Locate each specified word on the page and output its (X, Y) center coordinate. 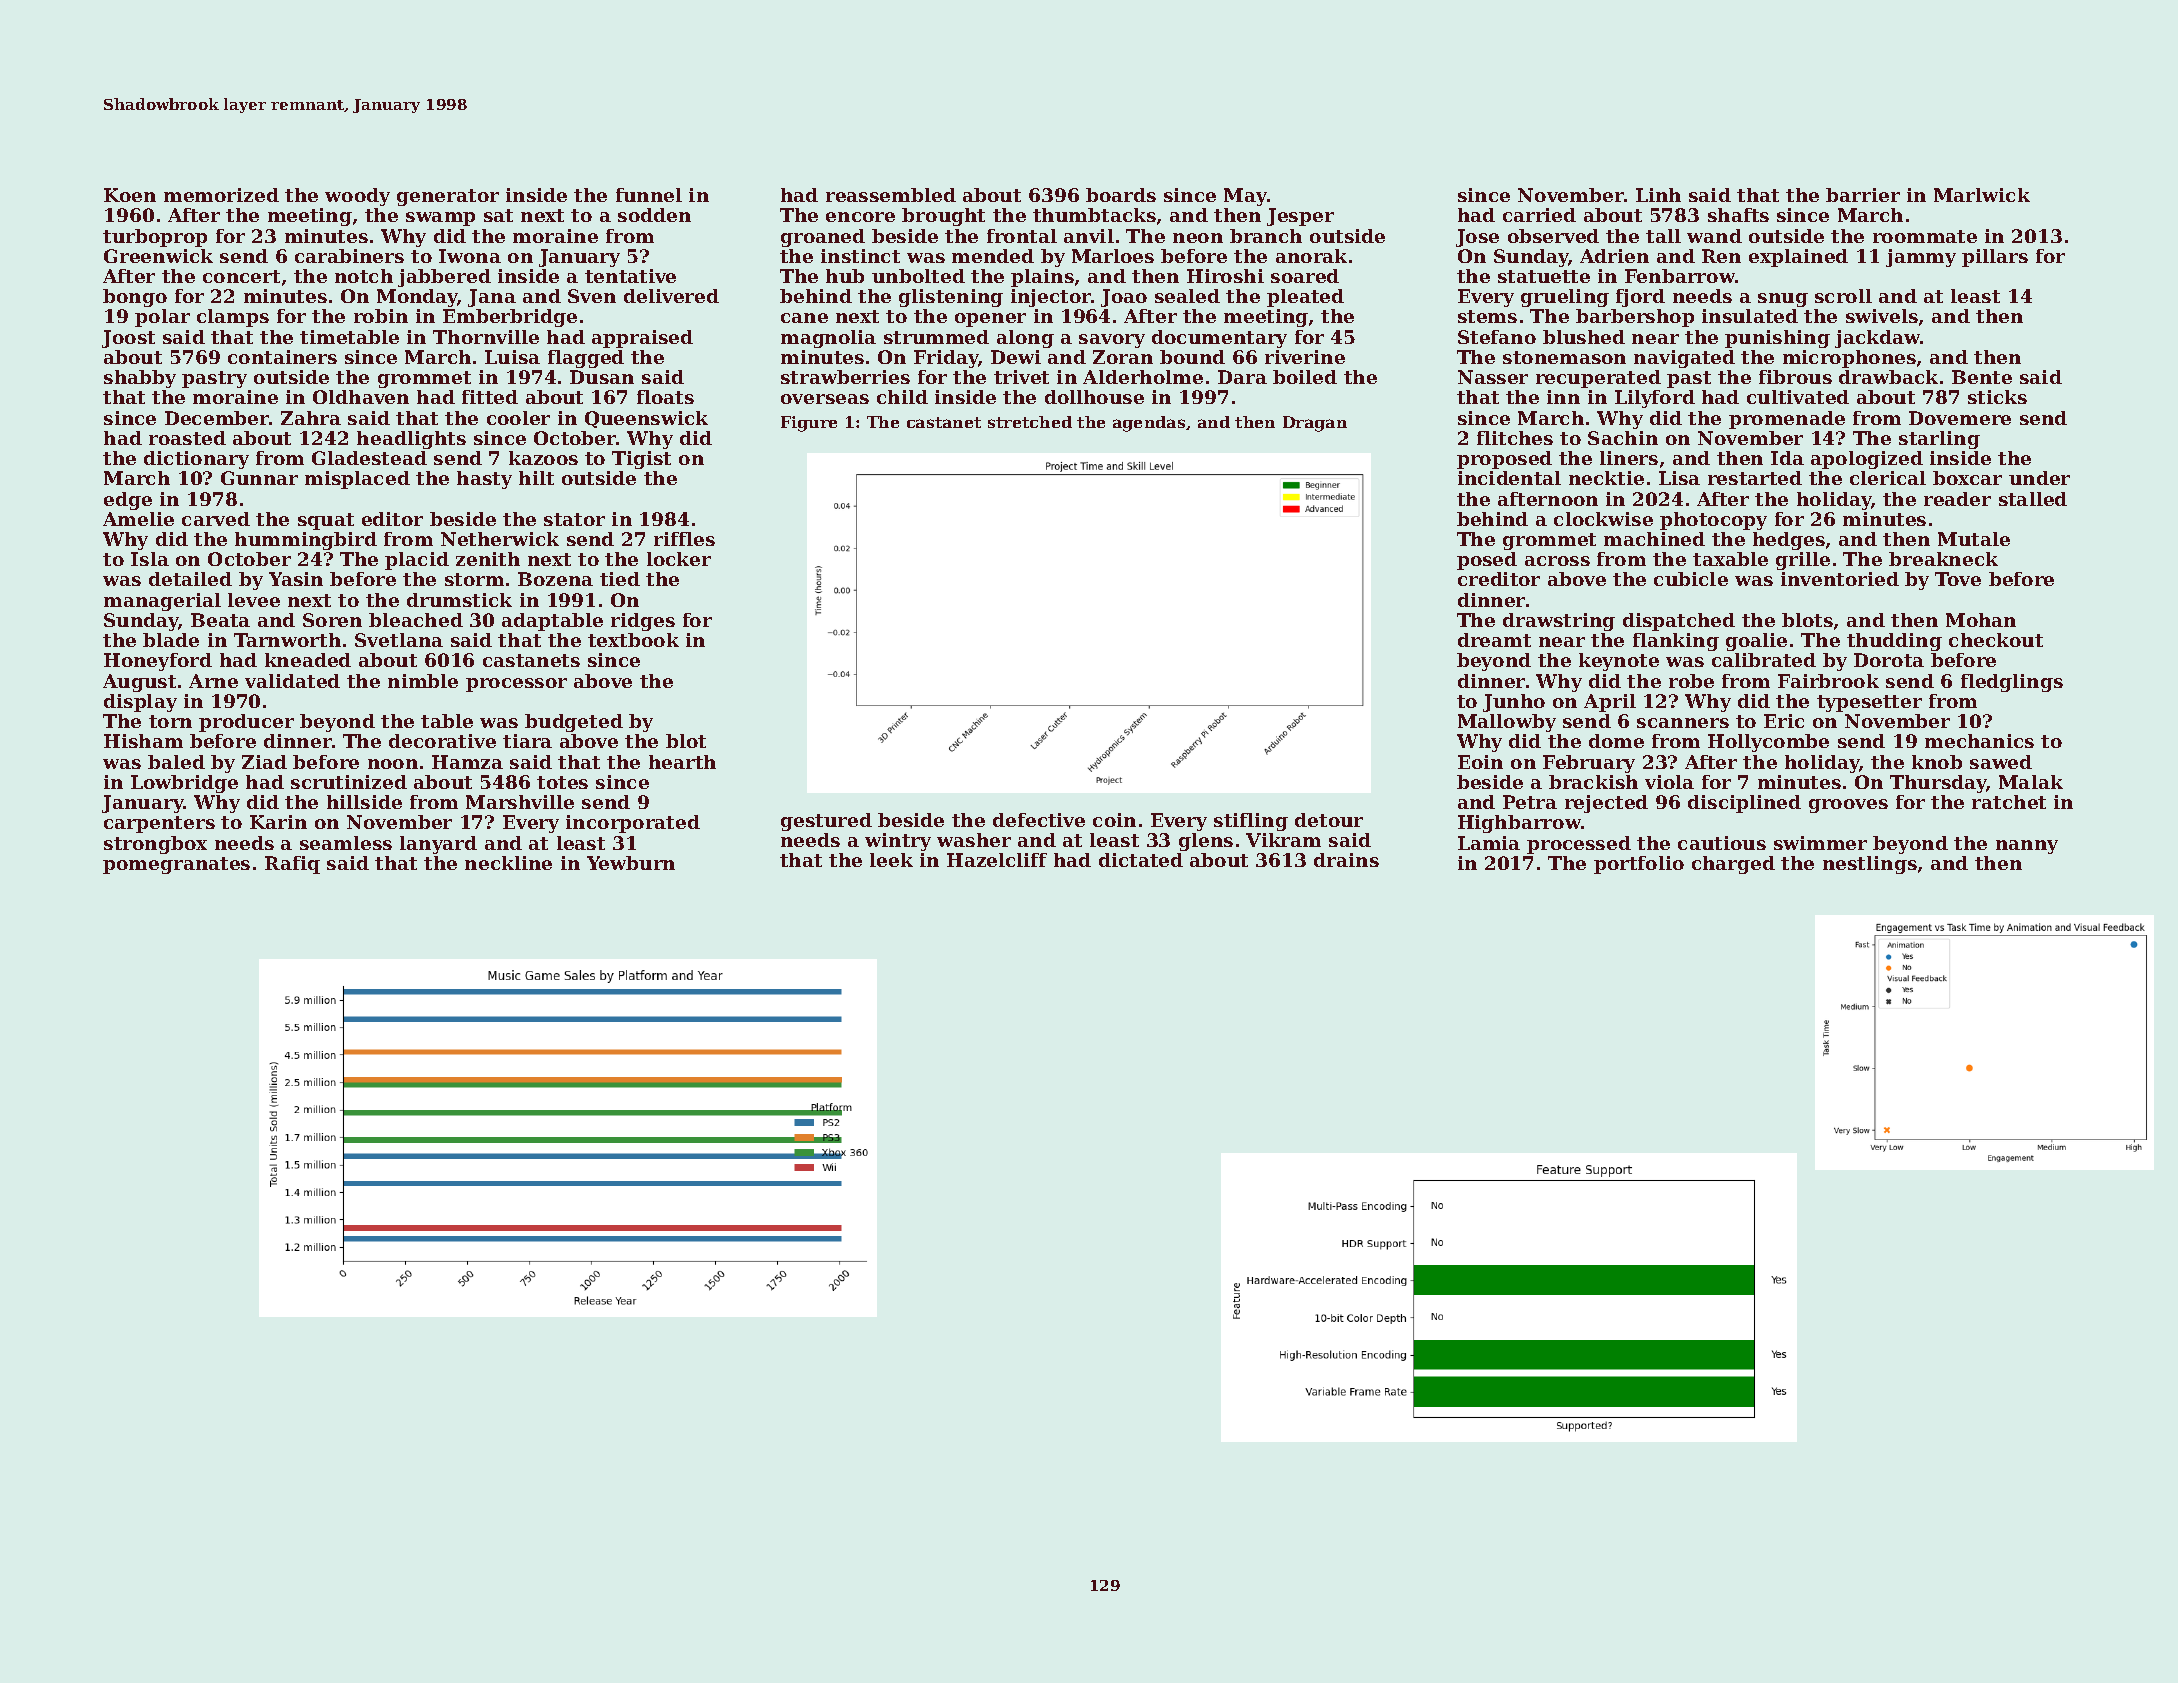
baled (176, 762)
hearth (682, 762)
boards (1121, 195)
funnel (649, 195)
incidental (1509, 478)
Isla (150, 559)
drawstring (1559, 622)
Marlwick (1982, 195)
